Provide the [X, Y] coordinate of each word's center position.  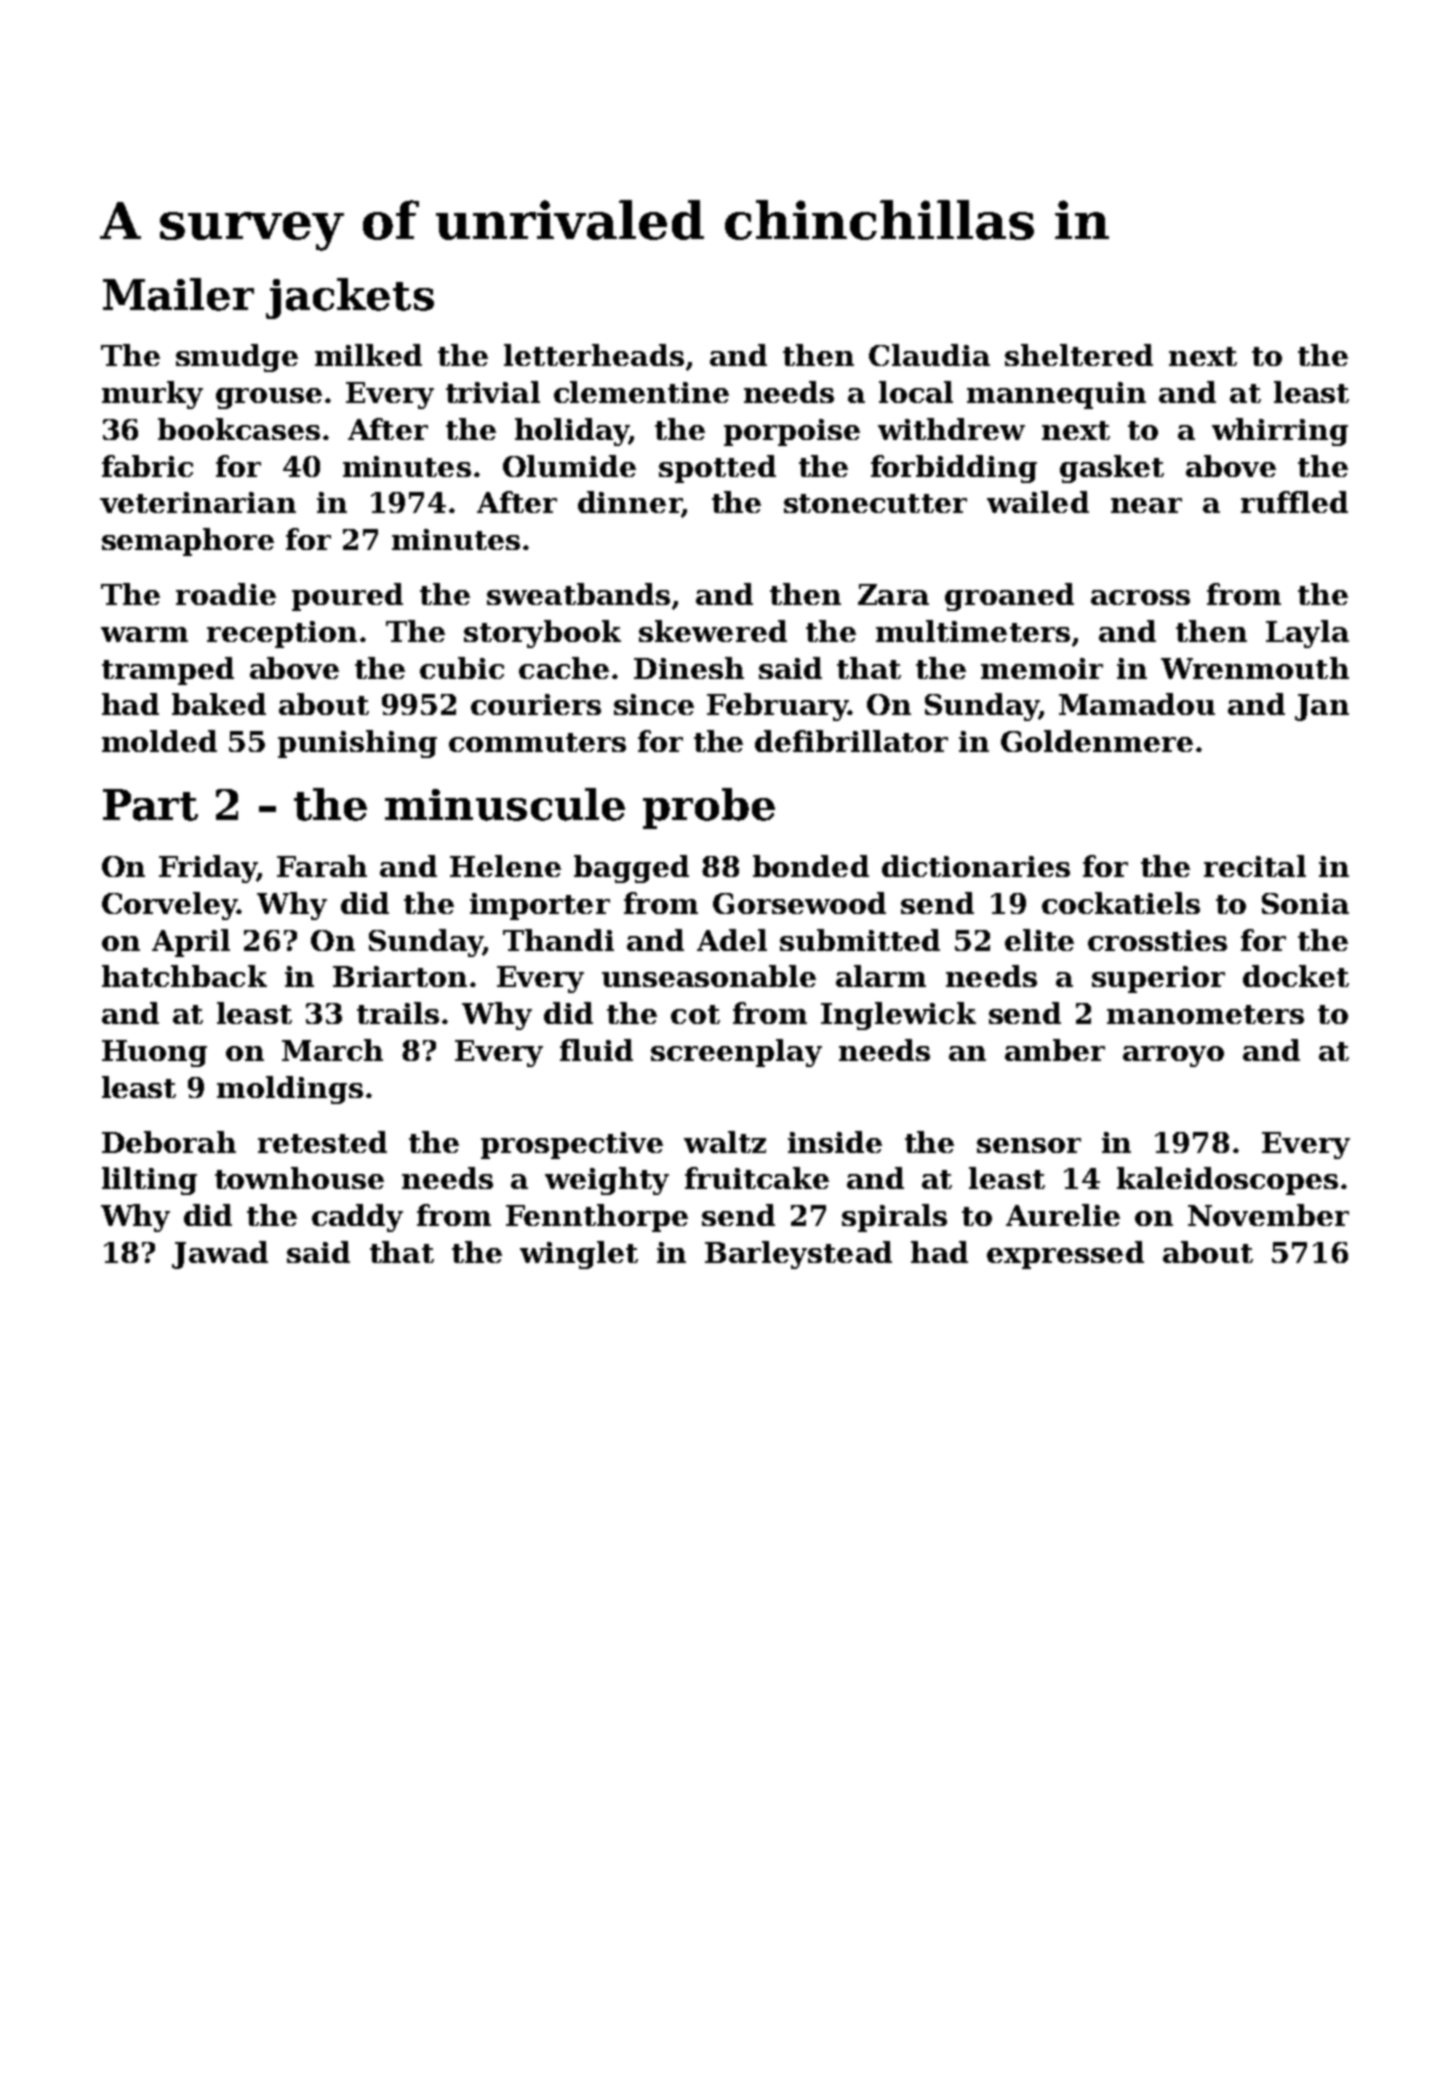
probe [709, 808]
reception [282, 634]
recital [1255, 866]
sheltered [1079, 355]
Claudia [929, 355]
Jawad [220, 1255]
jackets [350, 298]
